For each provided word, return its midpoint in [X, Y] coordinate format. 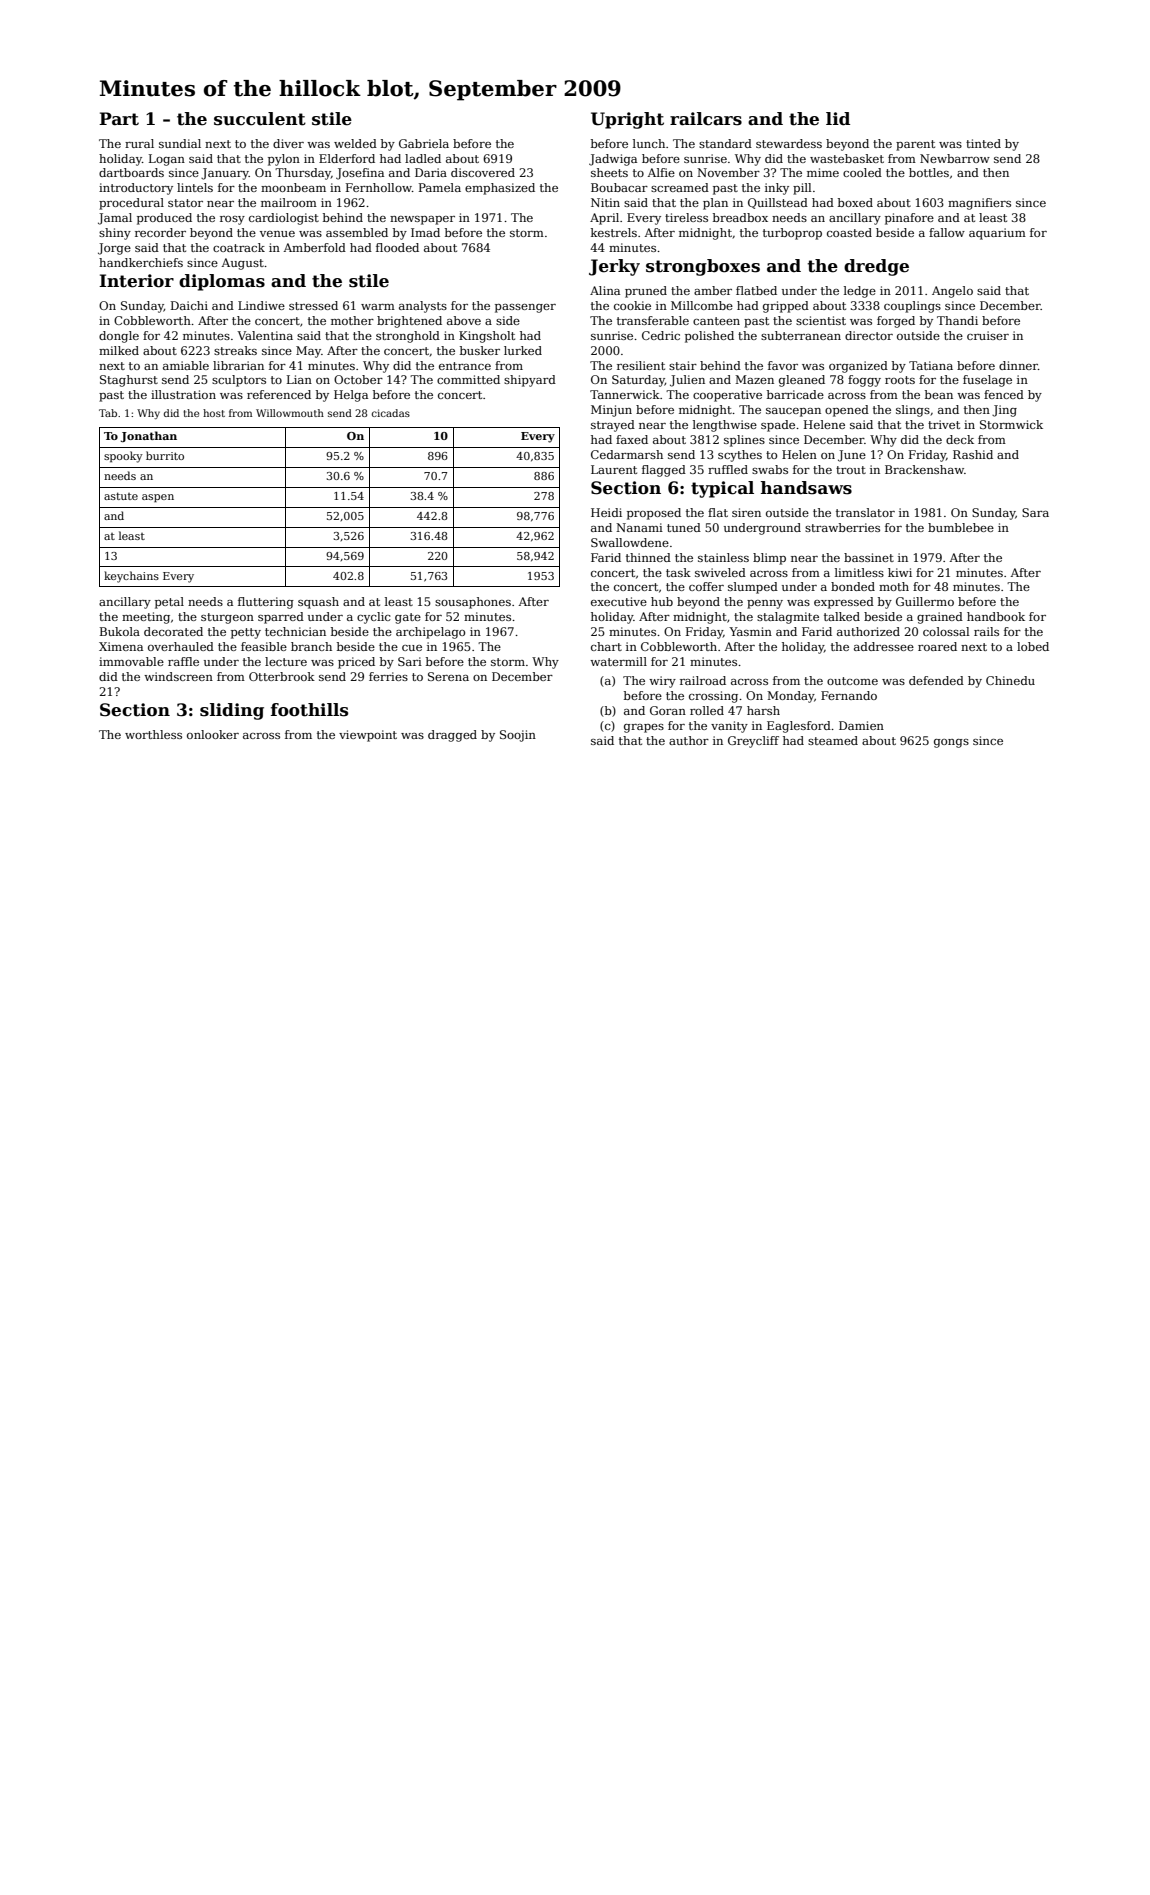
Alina [605, 290]
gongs [951, 743]
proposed [654, 514]
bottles [929, 172]
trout [851, 470]
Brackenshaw [924, 469]
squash [318, 603]
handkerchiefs [141, 262]
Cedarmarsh [627, 454]
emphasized [500, 189]
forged [896, 322]
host [214, 413]
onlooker [213, 734]
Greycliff [753, 742]
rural [139, 143]
